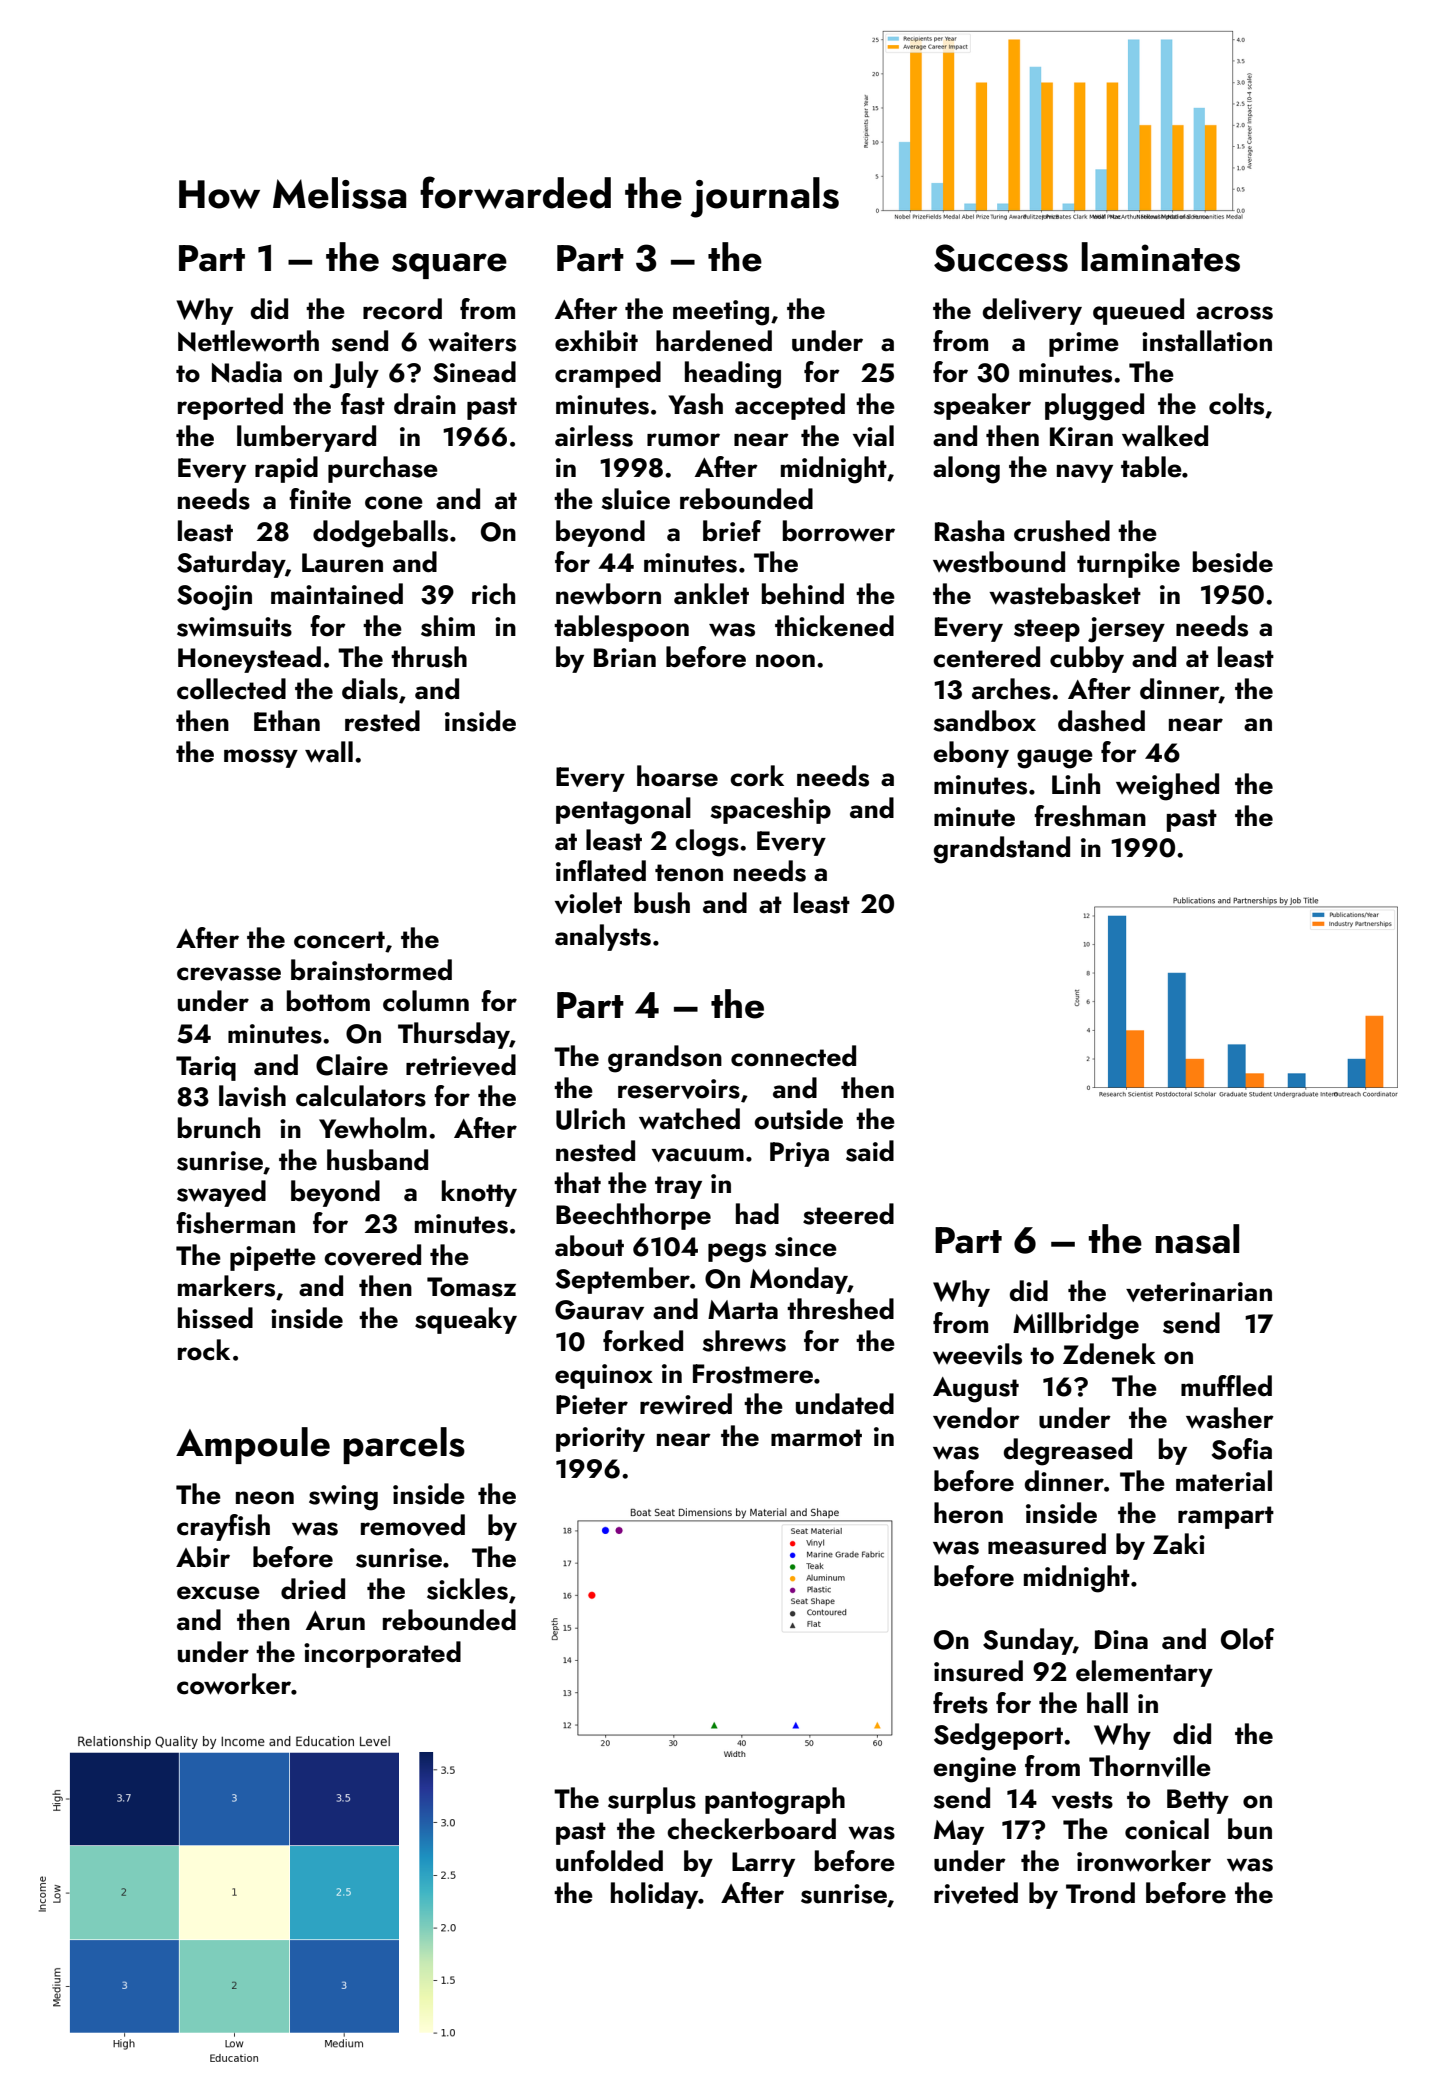 The width and height of the screenshot is (1450, 2100). Describe the element at coordinates (1161, 257) in the screenshot. I see `laminates` at that location.
